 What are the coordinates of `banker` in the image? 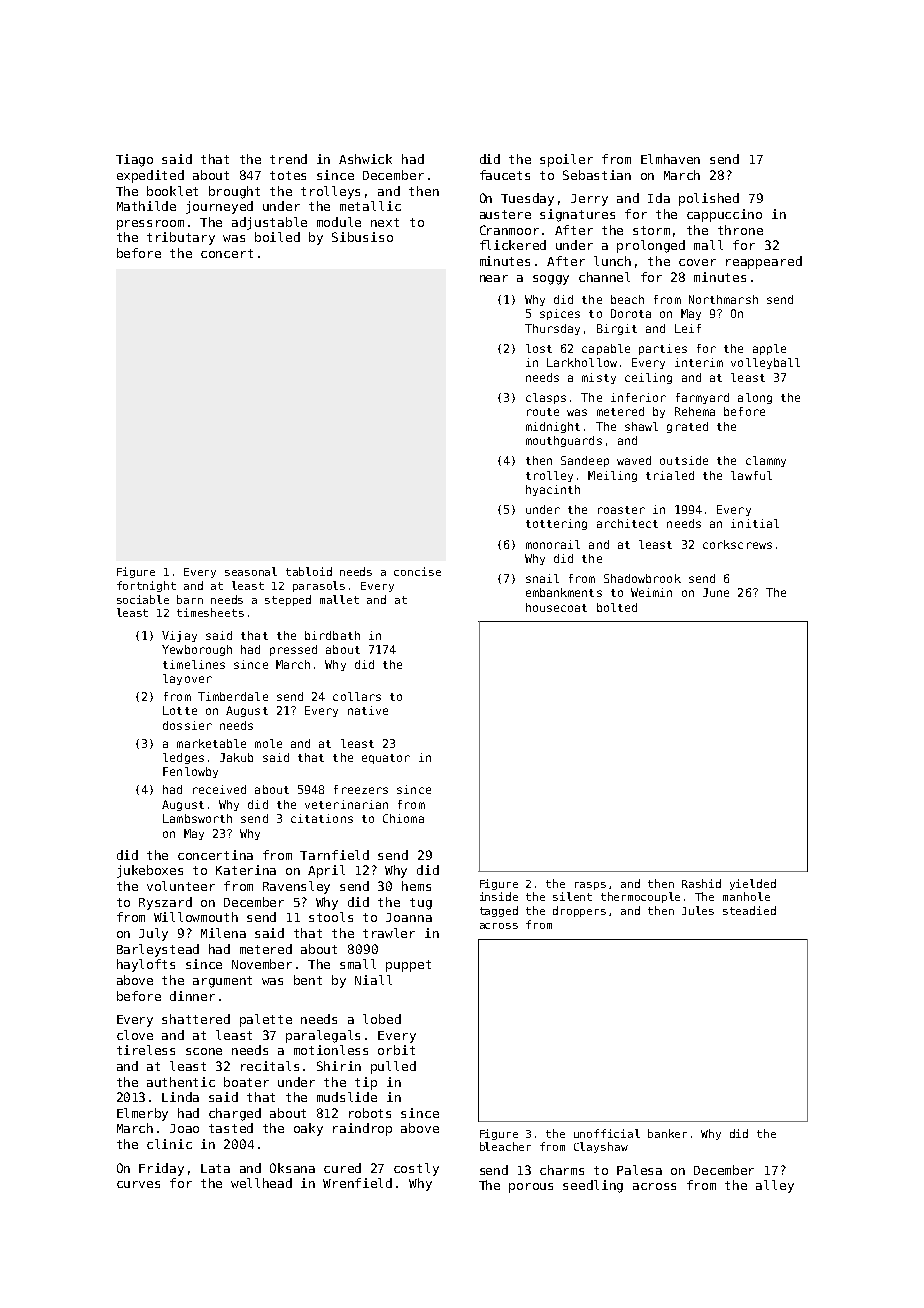 It's located at (667, 1133).
